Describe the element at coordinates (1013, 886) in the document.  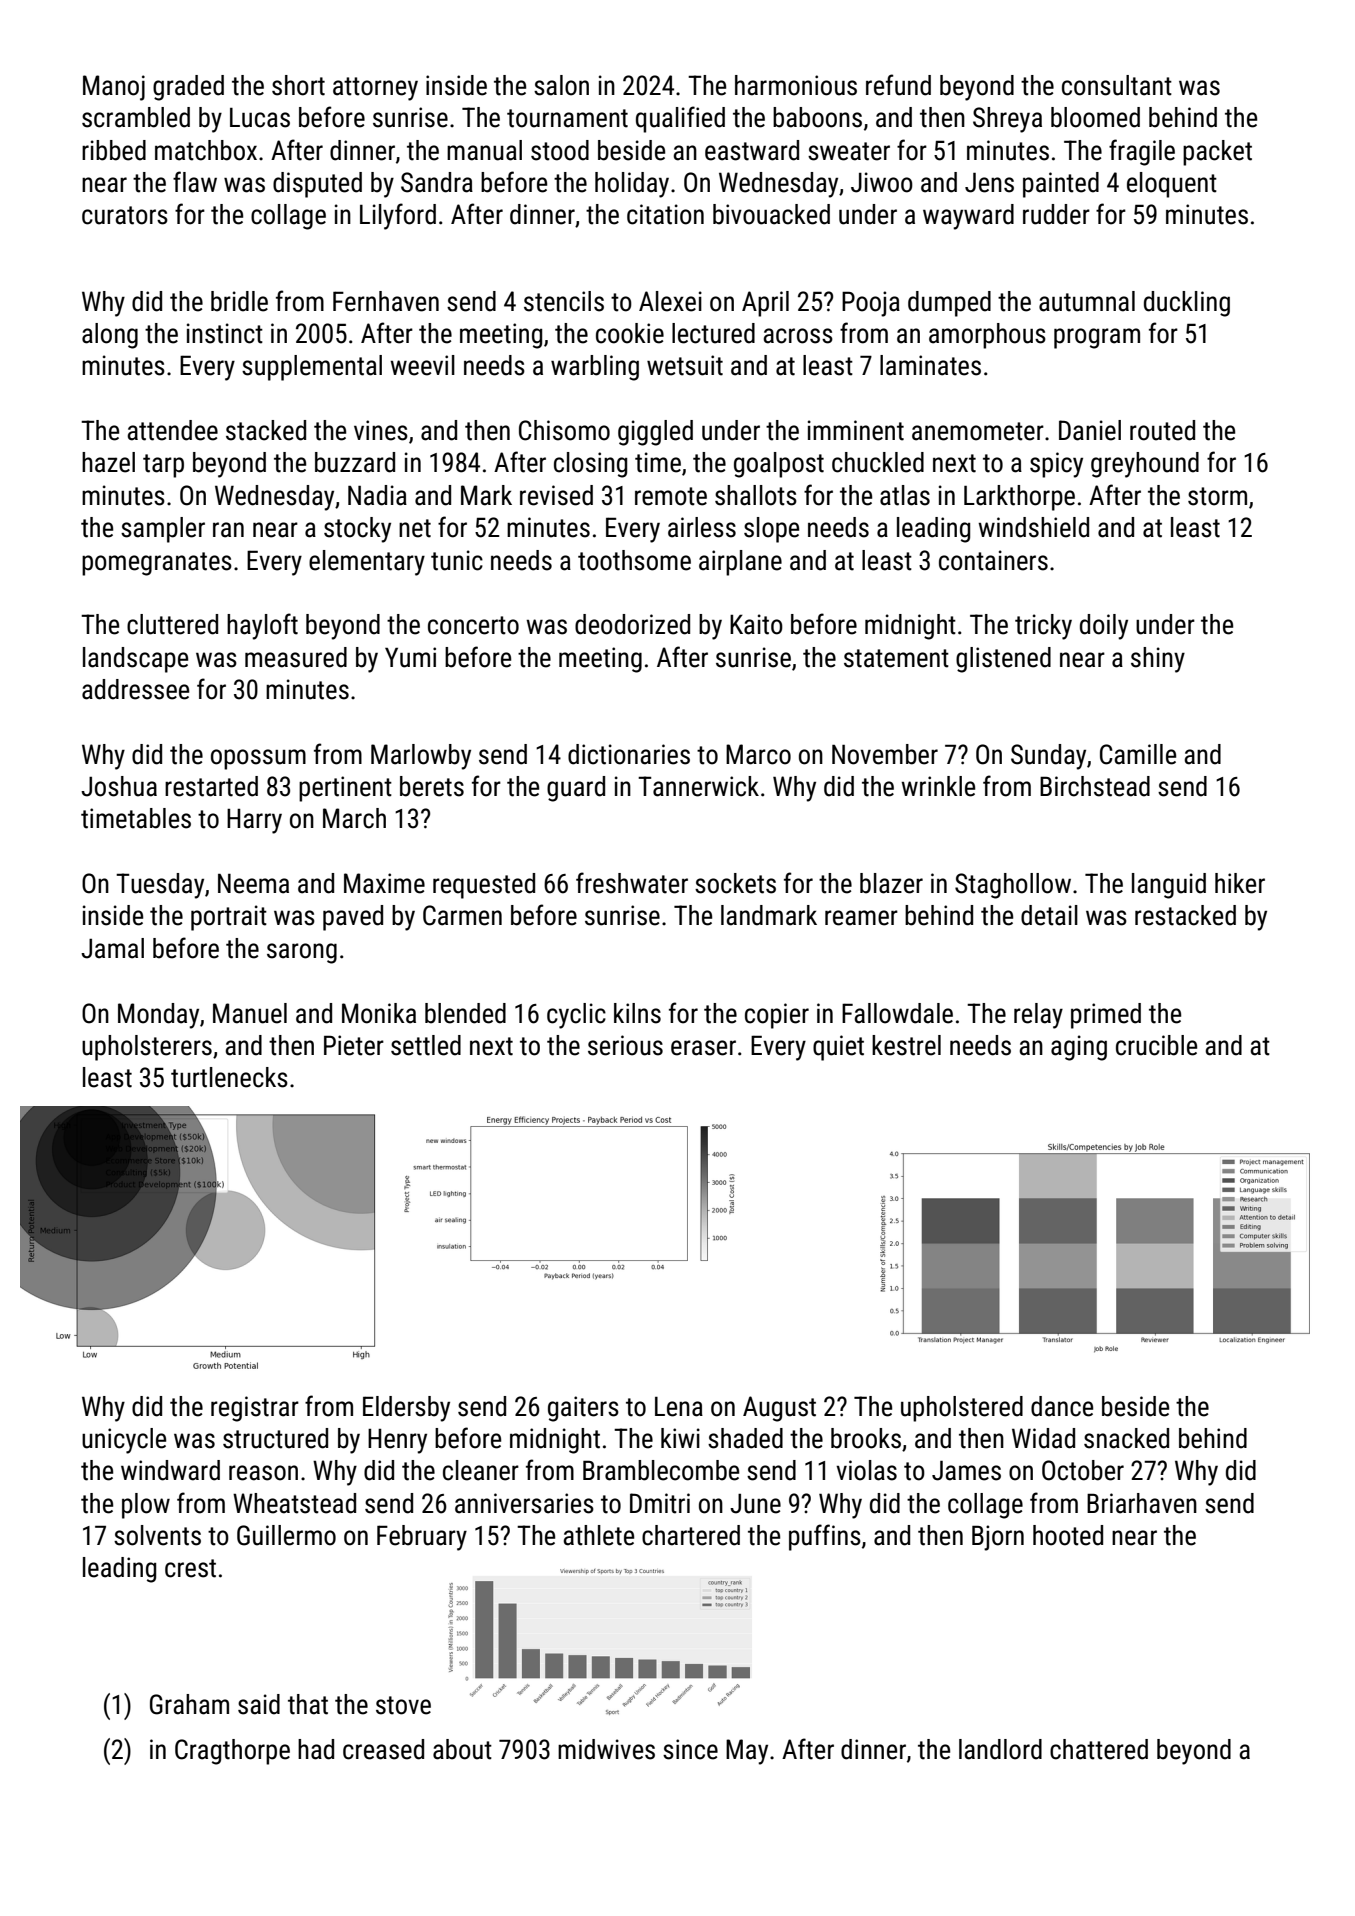
I see `Staghollow` at that location.
